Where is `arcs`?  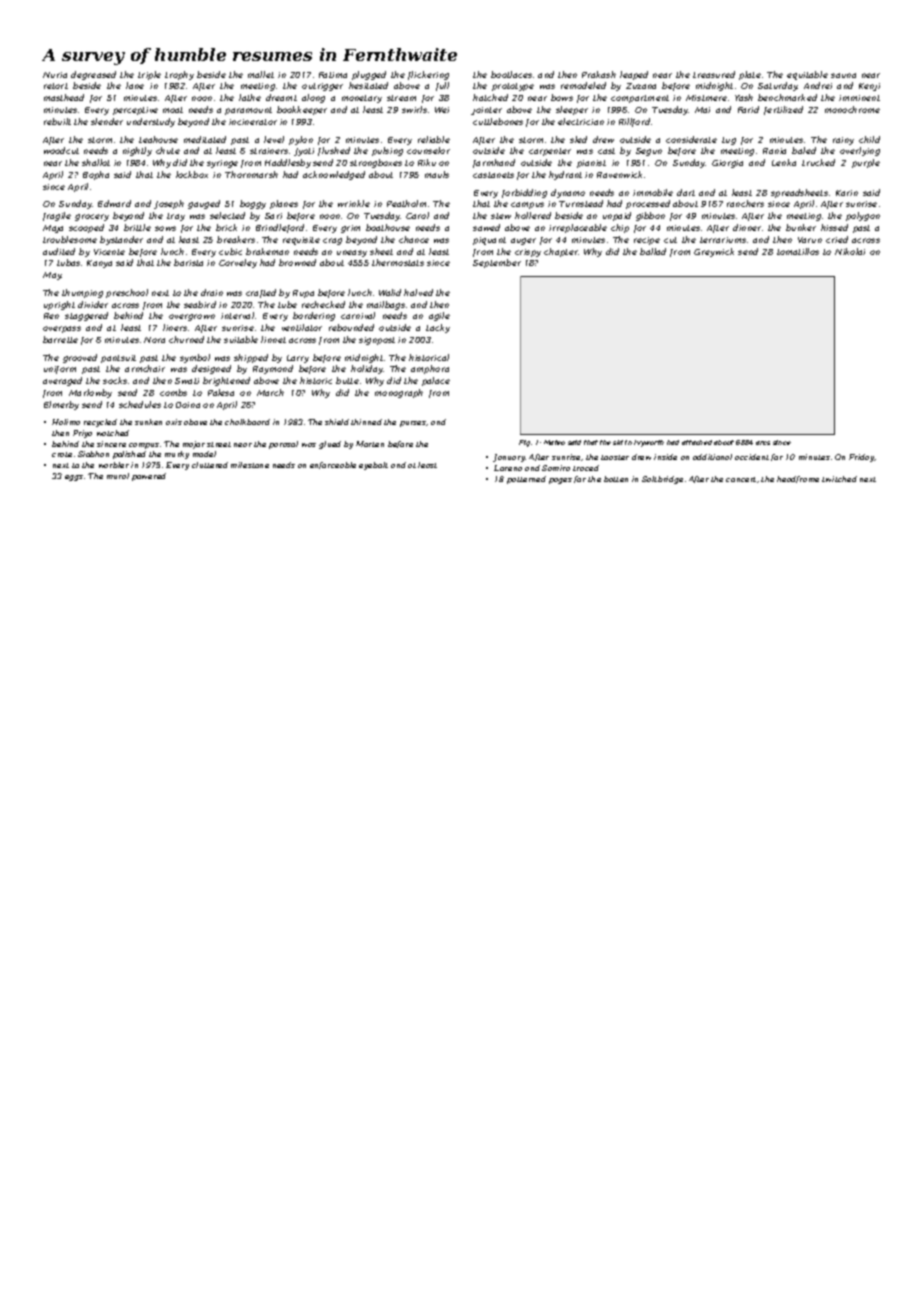 arcs is located at coordinates (763, 443).
